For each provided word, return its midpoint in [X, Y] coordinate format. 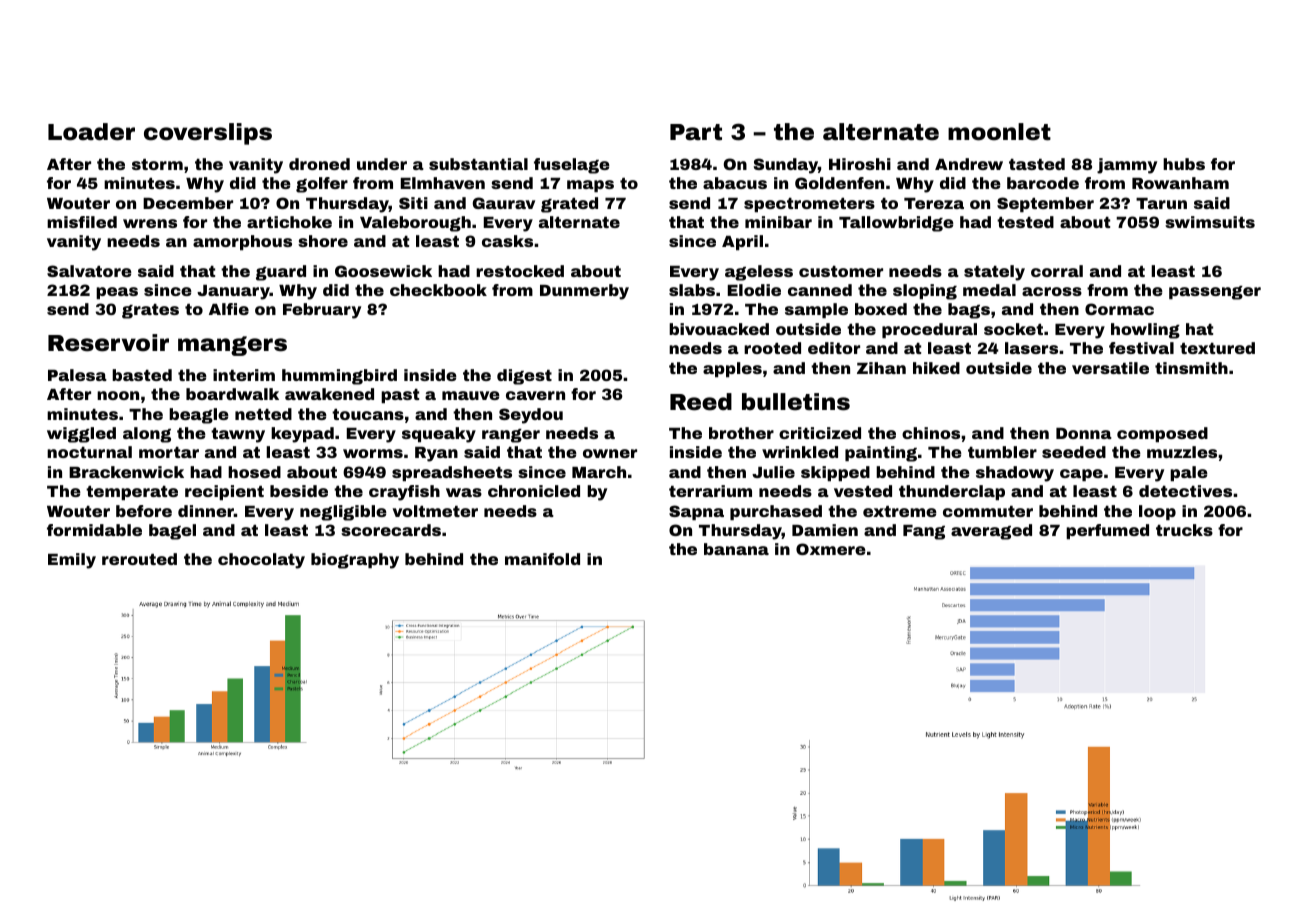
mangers [232, 346]
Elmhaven [443, 183]
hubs [1184, 164]
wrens [150, 223]
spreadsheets [452, 473]
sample [816, 310]
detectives [1185, 491]
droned [319, 164]
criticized [820, 433]
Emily [72, 561]
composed [1162, 434]
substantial [478, 164]
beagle [199, 416]
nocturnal [89, 452]
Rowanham [1180, 183]
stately [994, 273]
